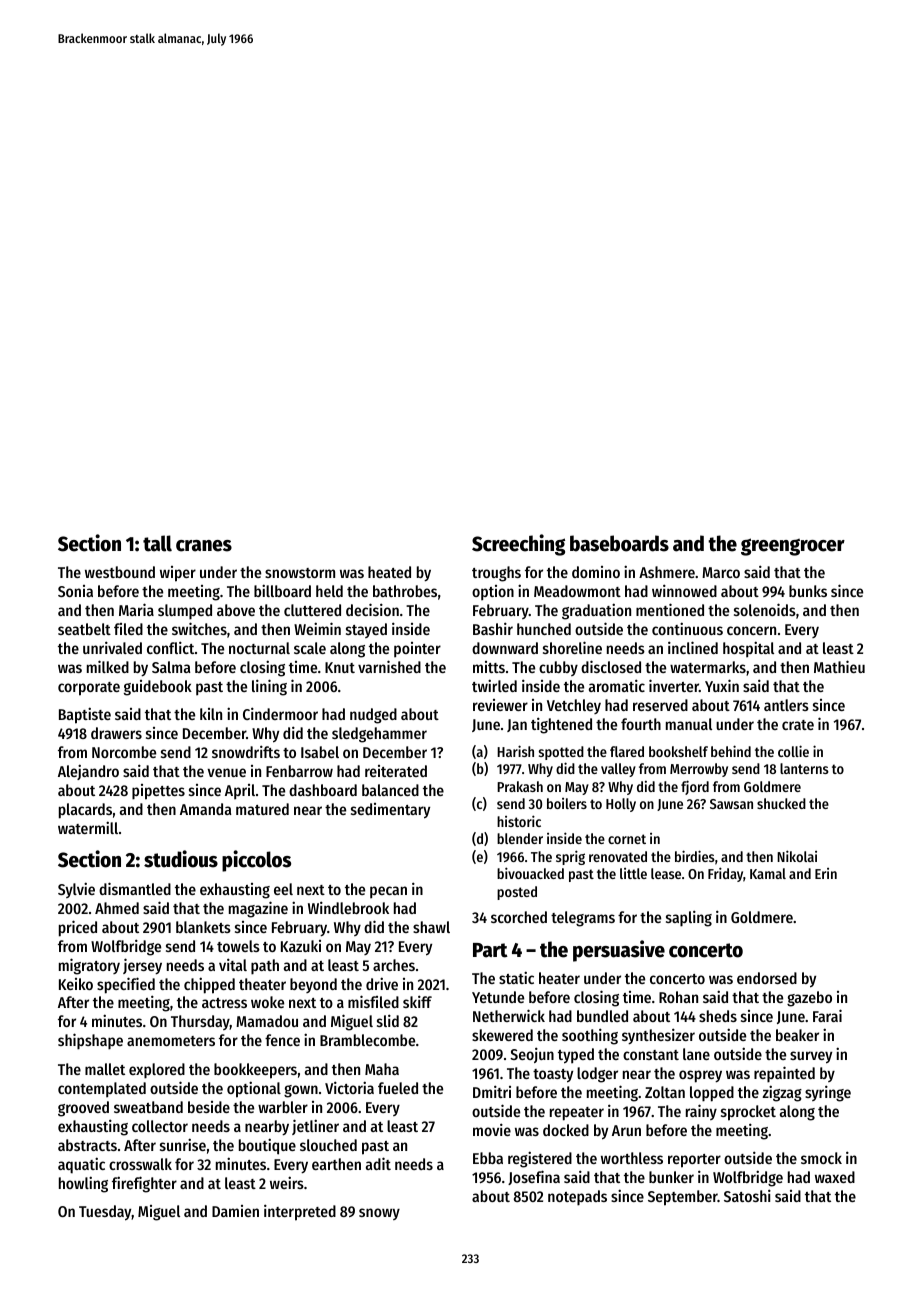 The width and height of the screenshot is (924, 1308). What do you see at coordinates (105, 1213) in the screenshot?
I see `Tuesday` at bounding box center [105, 1213].
